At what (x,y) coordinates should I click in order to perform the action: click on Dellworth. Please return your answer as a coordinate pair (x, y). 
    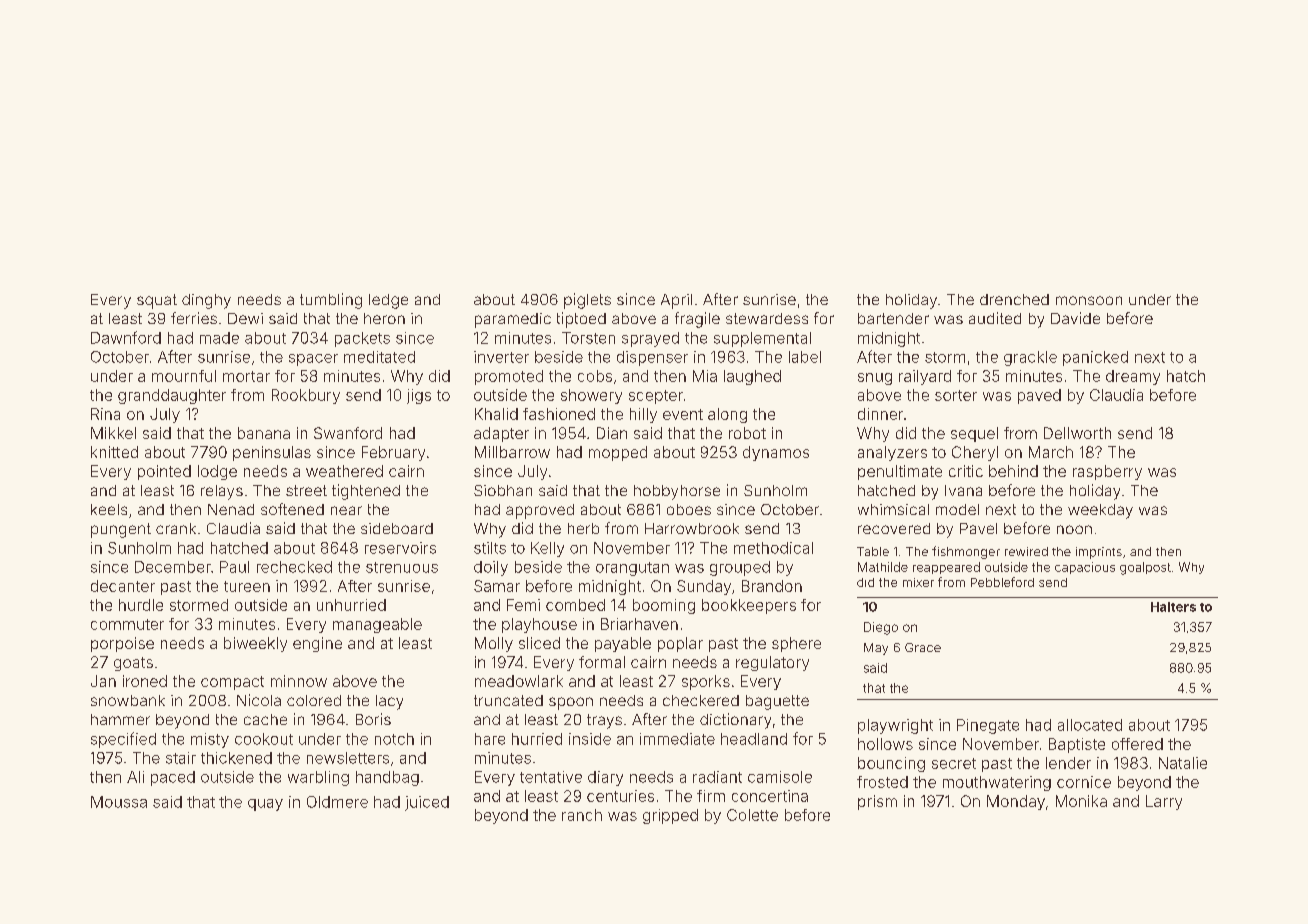
    Looking at the image, I should click on (1077, 433).
